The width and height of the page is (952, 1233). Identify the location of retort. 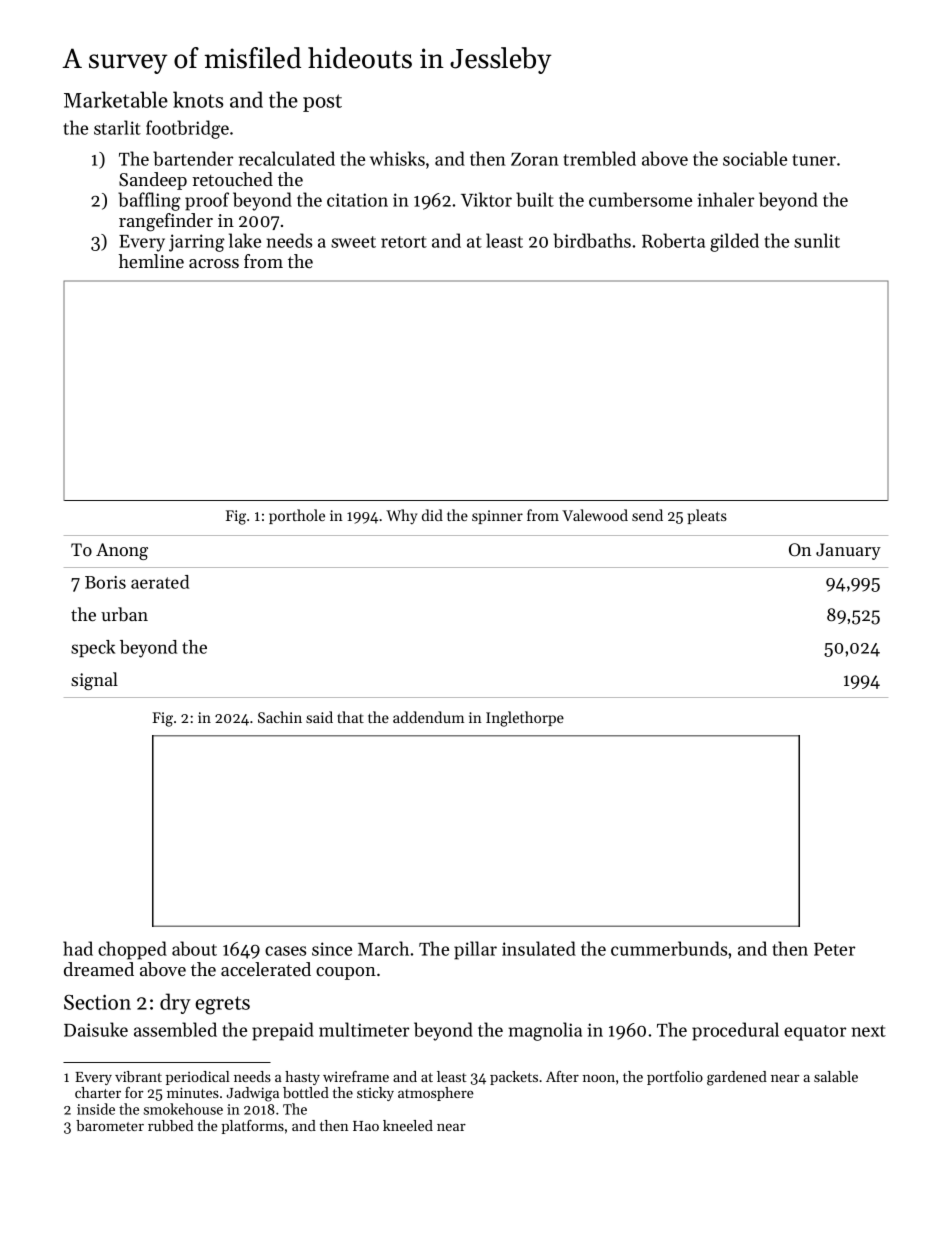
(404, 242).
